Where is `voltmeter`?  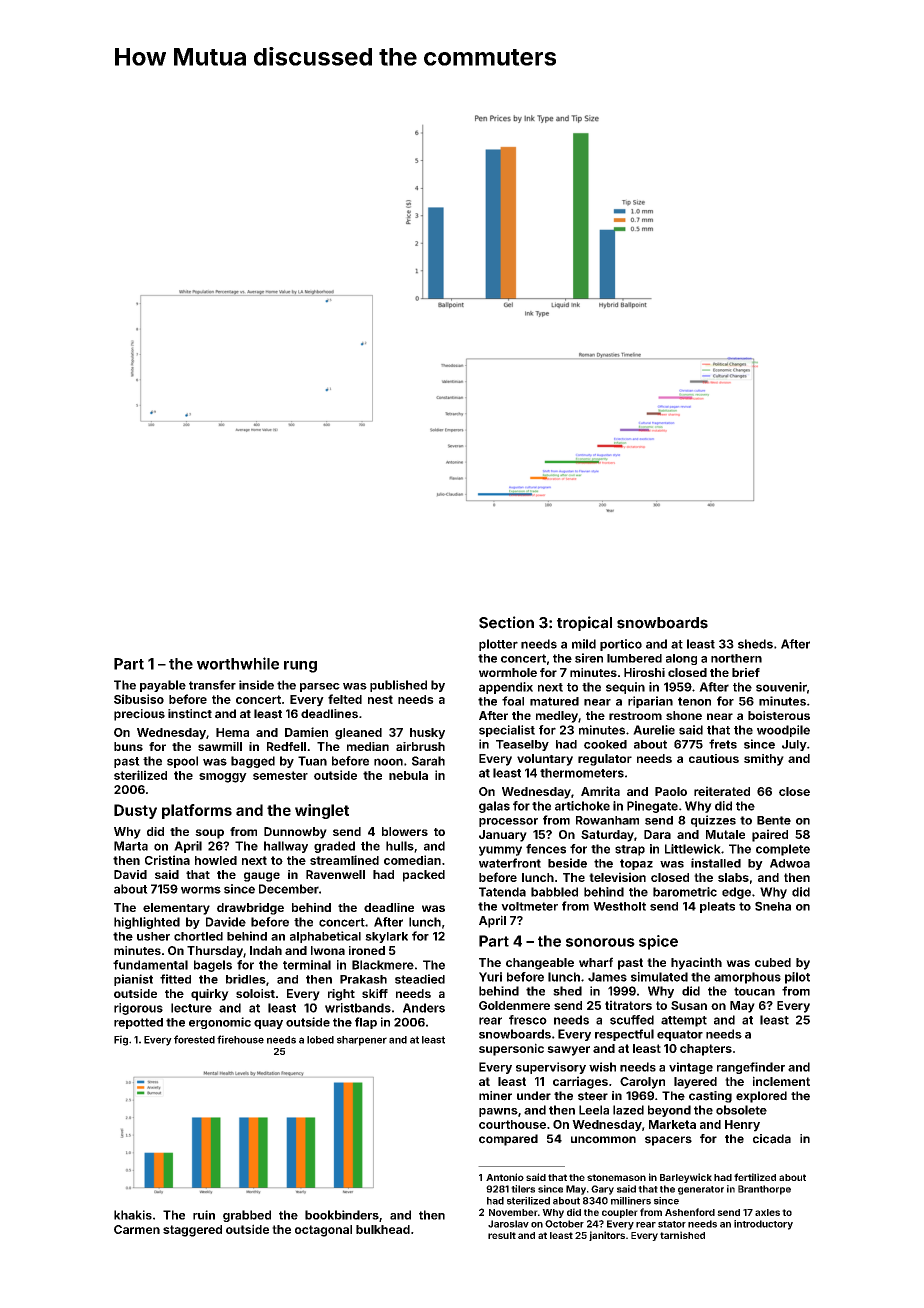 voltmeter is located at coordinates (529, 906).
